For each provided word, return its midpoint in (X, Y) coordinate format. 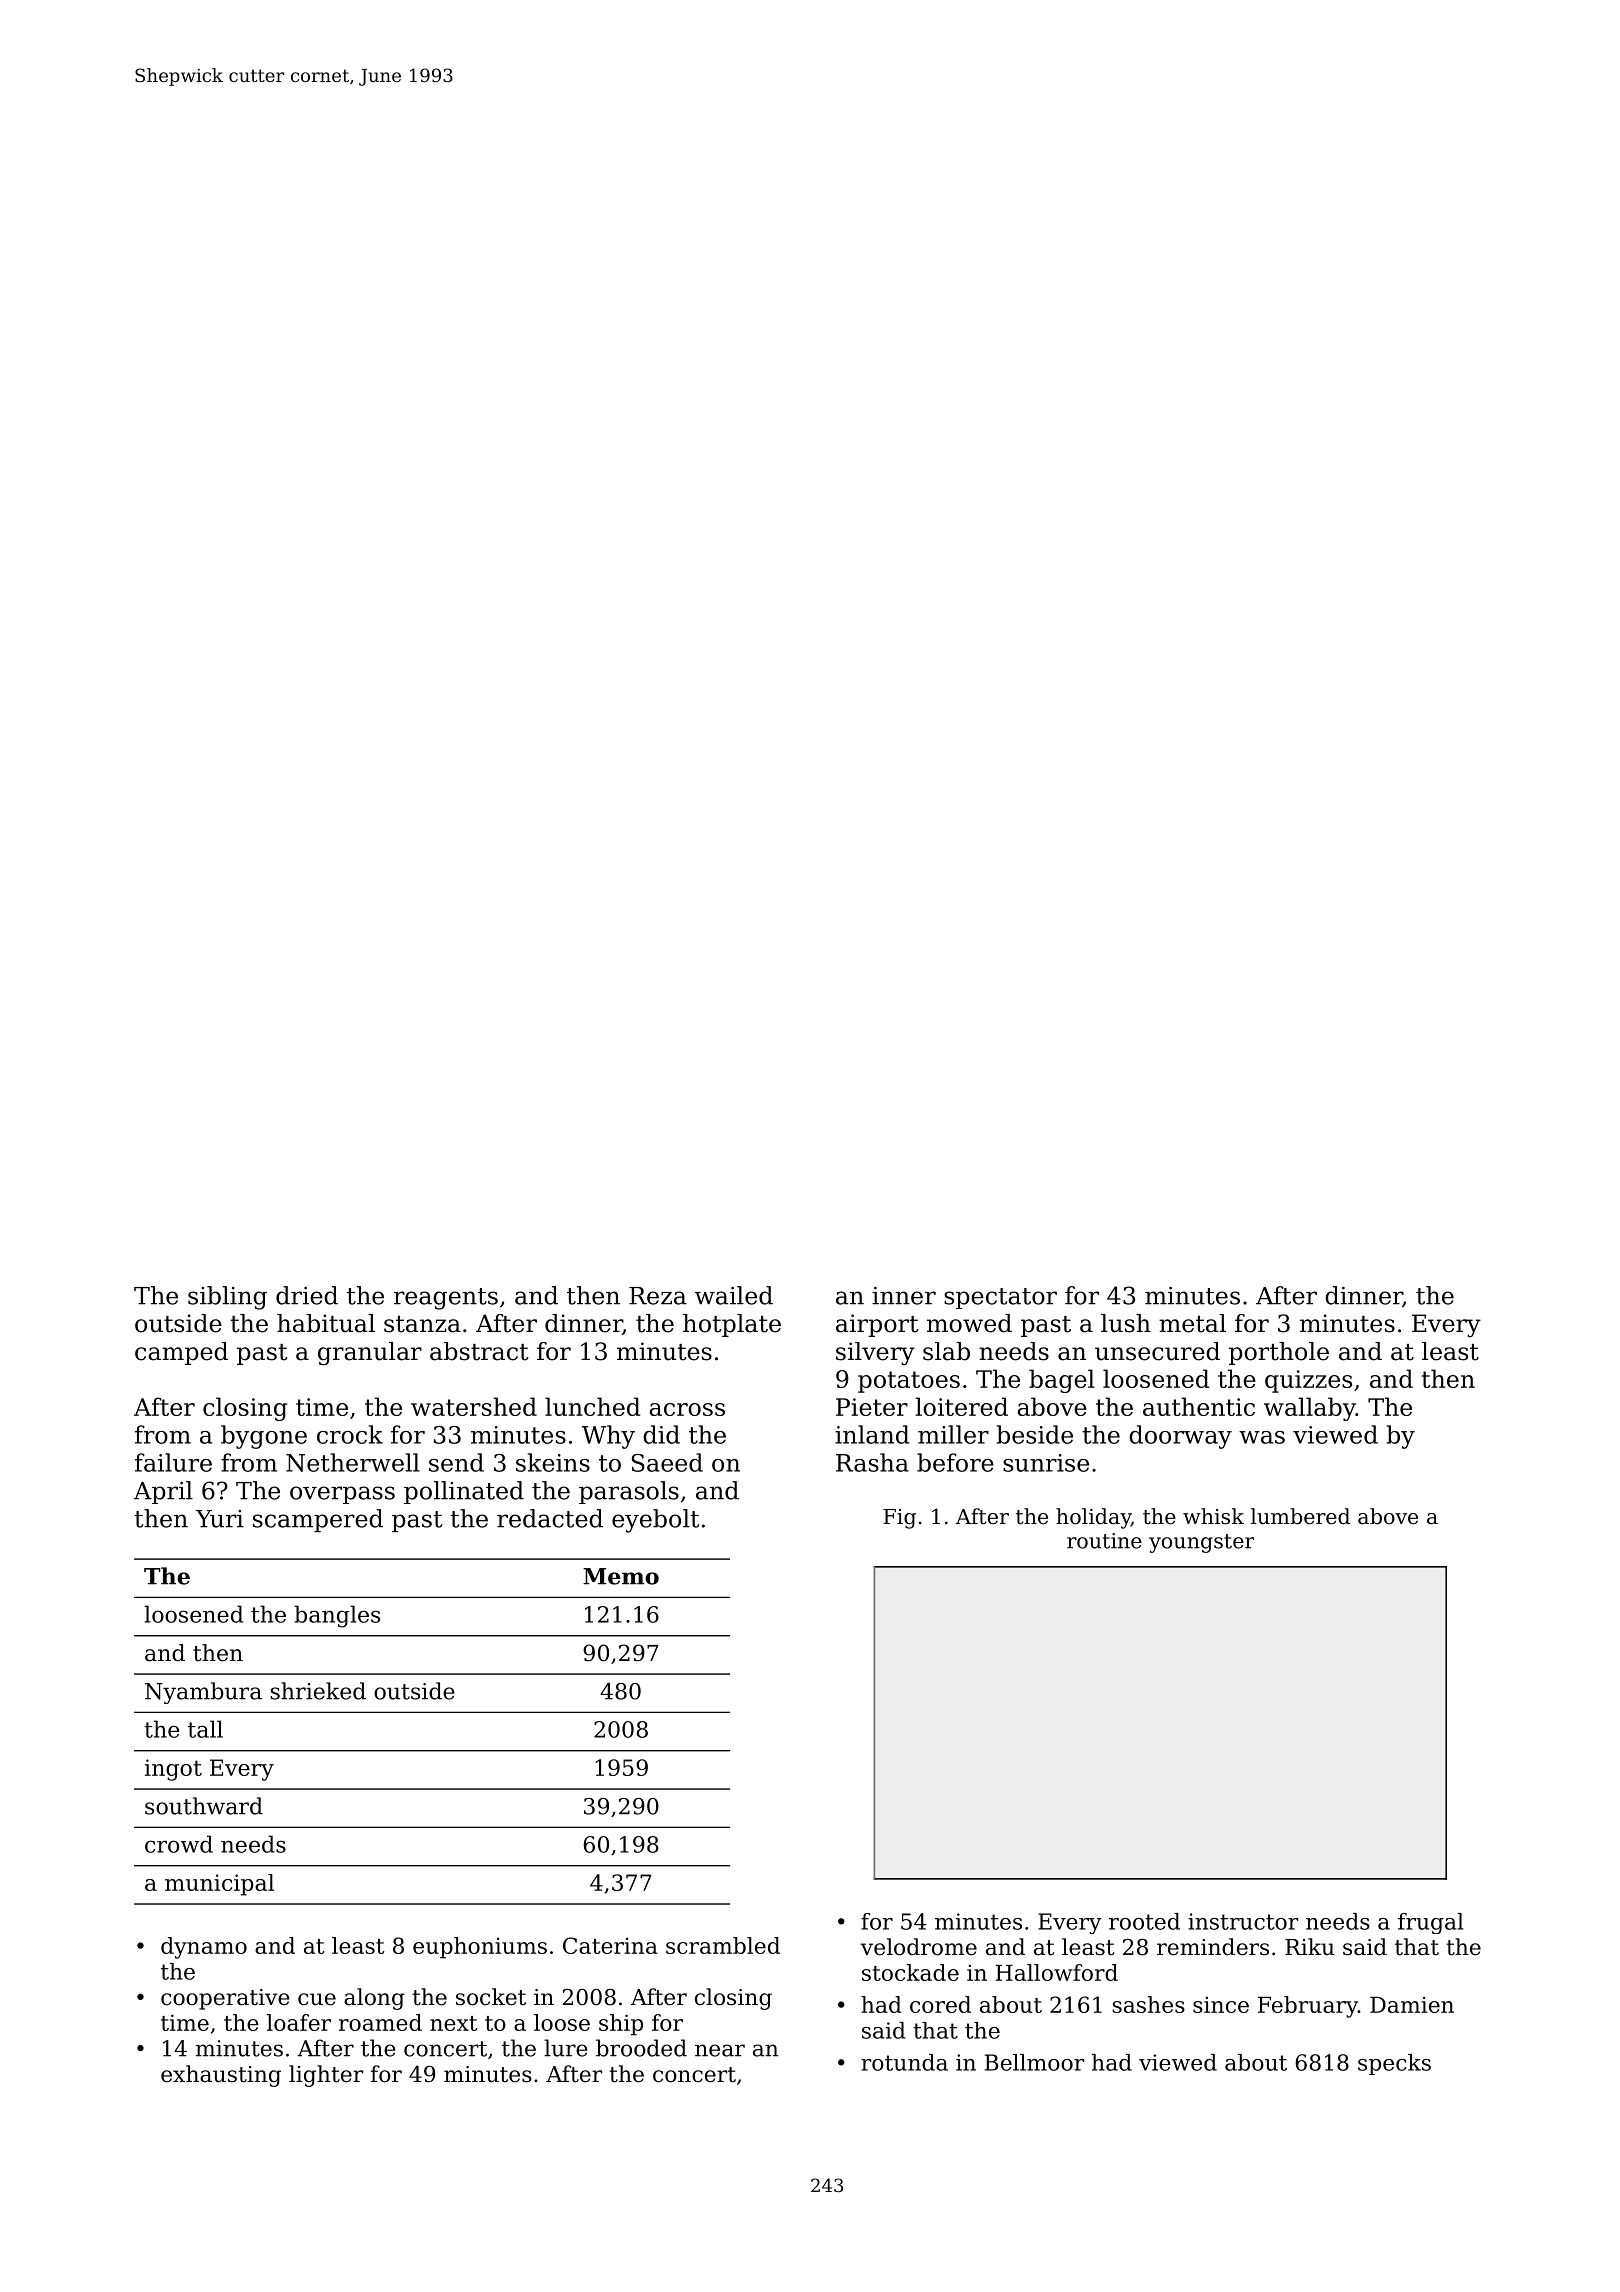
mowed (969, 1323)
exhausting (221, 2076)
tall (205, 1729)
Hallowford (1056, 1972)
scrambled (723, 1945)
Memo (621, 1576)
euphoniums (480, 1948)
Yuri (219, 1519)
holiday (1093, 1518)
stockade (910, 1972)
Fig (899, 1519)
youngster (1201, 1543)
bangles (337, 1616)
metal (1192, 1323)
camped (181, 1353)
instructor (1243, 1921)
